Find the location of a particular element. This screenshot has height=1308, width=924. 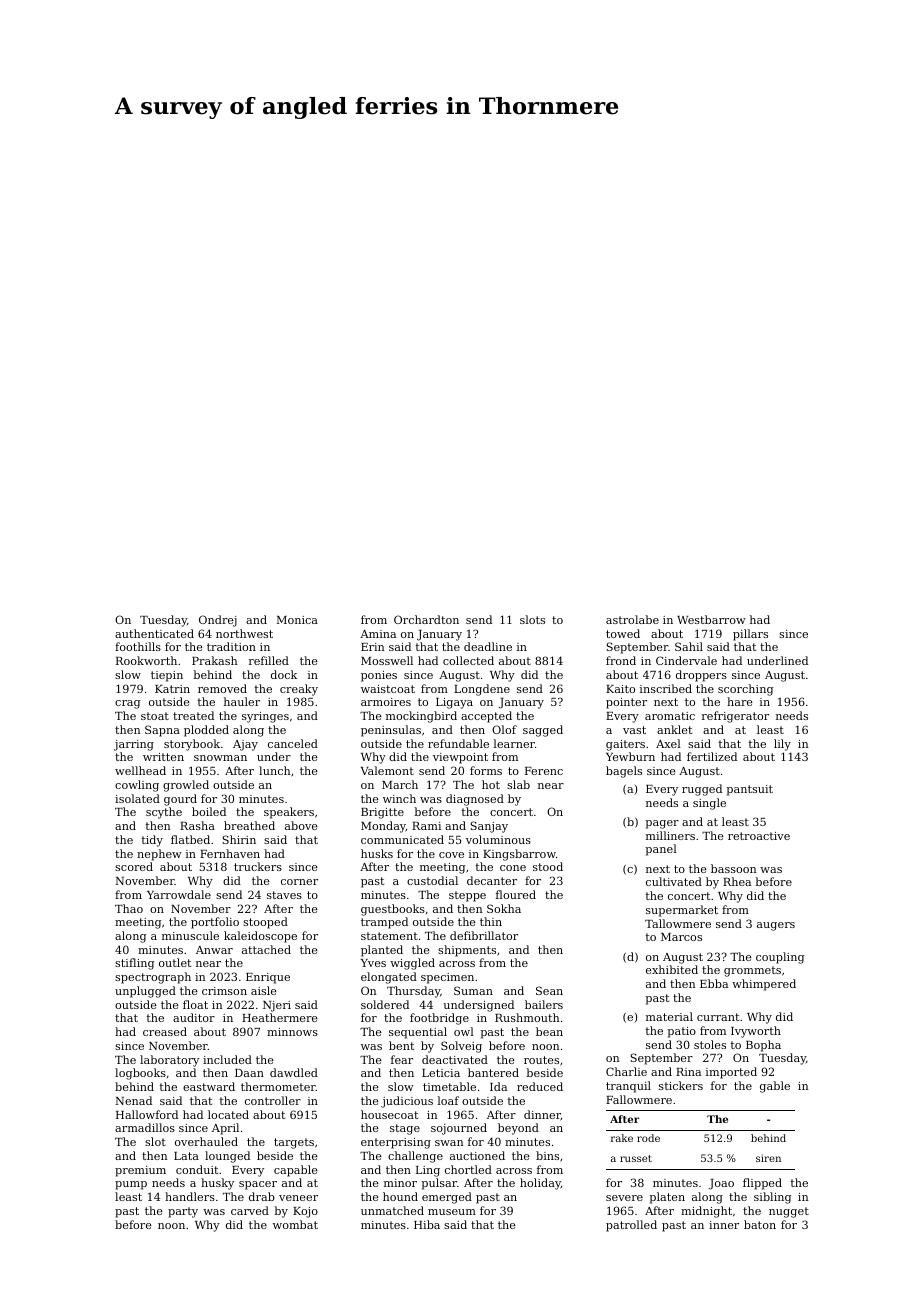

spectrograph is located at coordinates (153, 978).
